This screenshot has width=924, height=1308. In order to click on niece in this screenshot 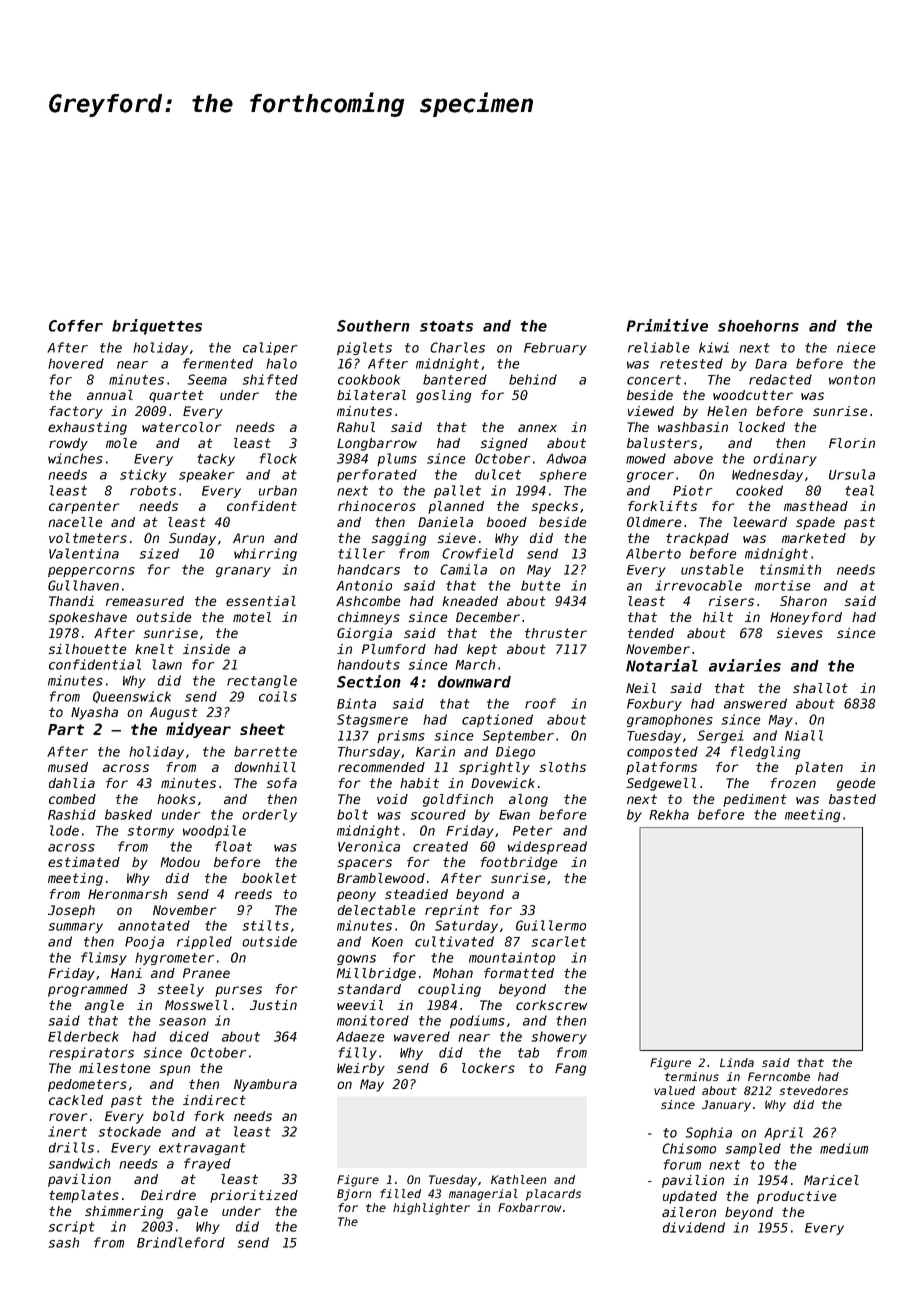, I will do `click(856, 347)`.
